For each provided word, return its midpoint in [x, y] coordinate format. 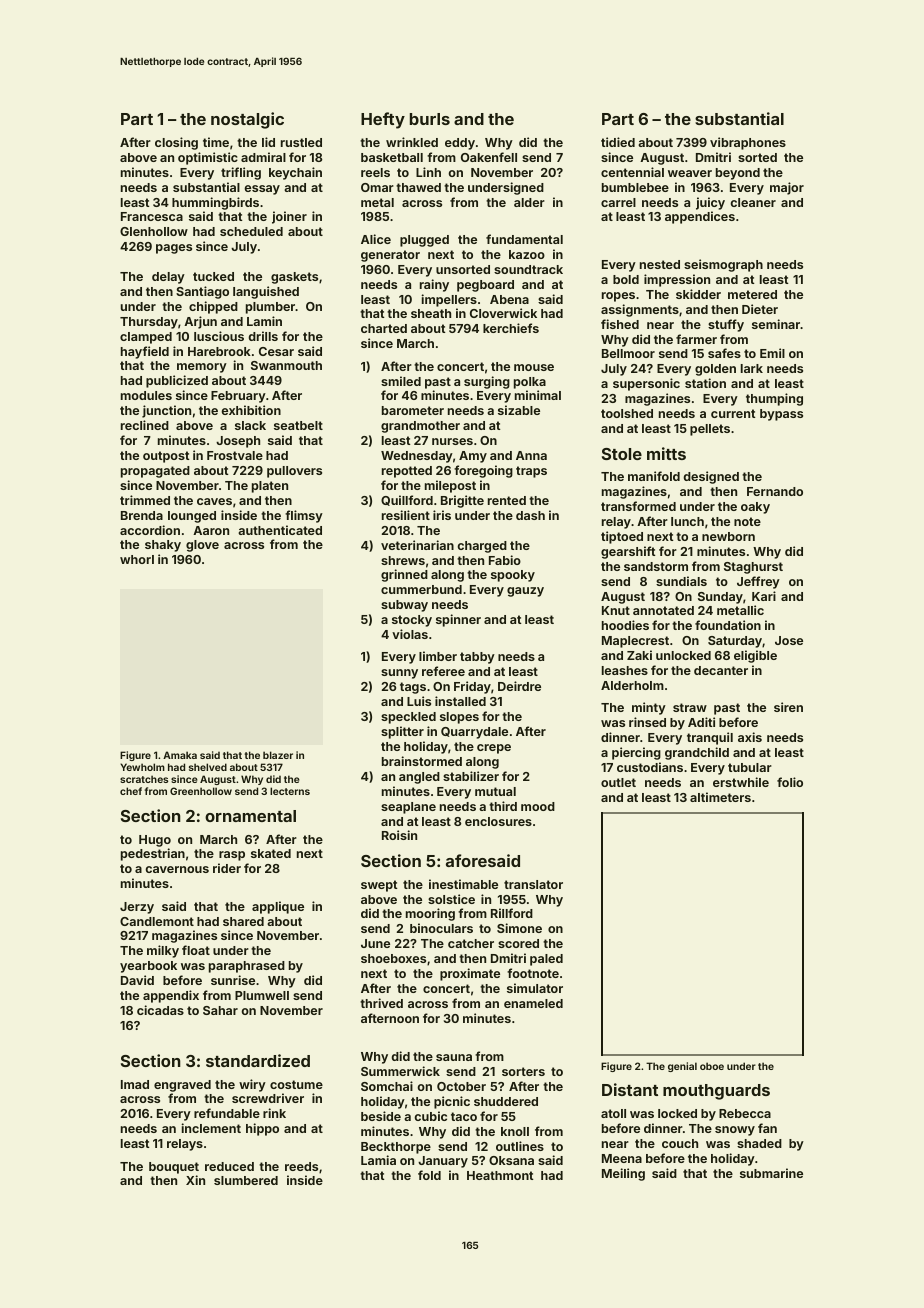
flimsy [304, 516]
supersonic [646, 384]
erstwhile [741, 782]
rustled [301, 142]
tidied [618, 142]
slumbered [246, 1180]
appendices [700, 217]
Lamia [378, 1160]
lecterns [290, 791]
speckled [408, 718]
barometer [413, 410]
